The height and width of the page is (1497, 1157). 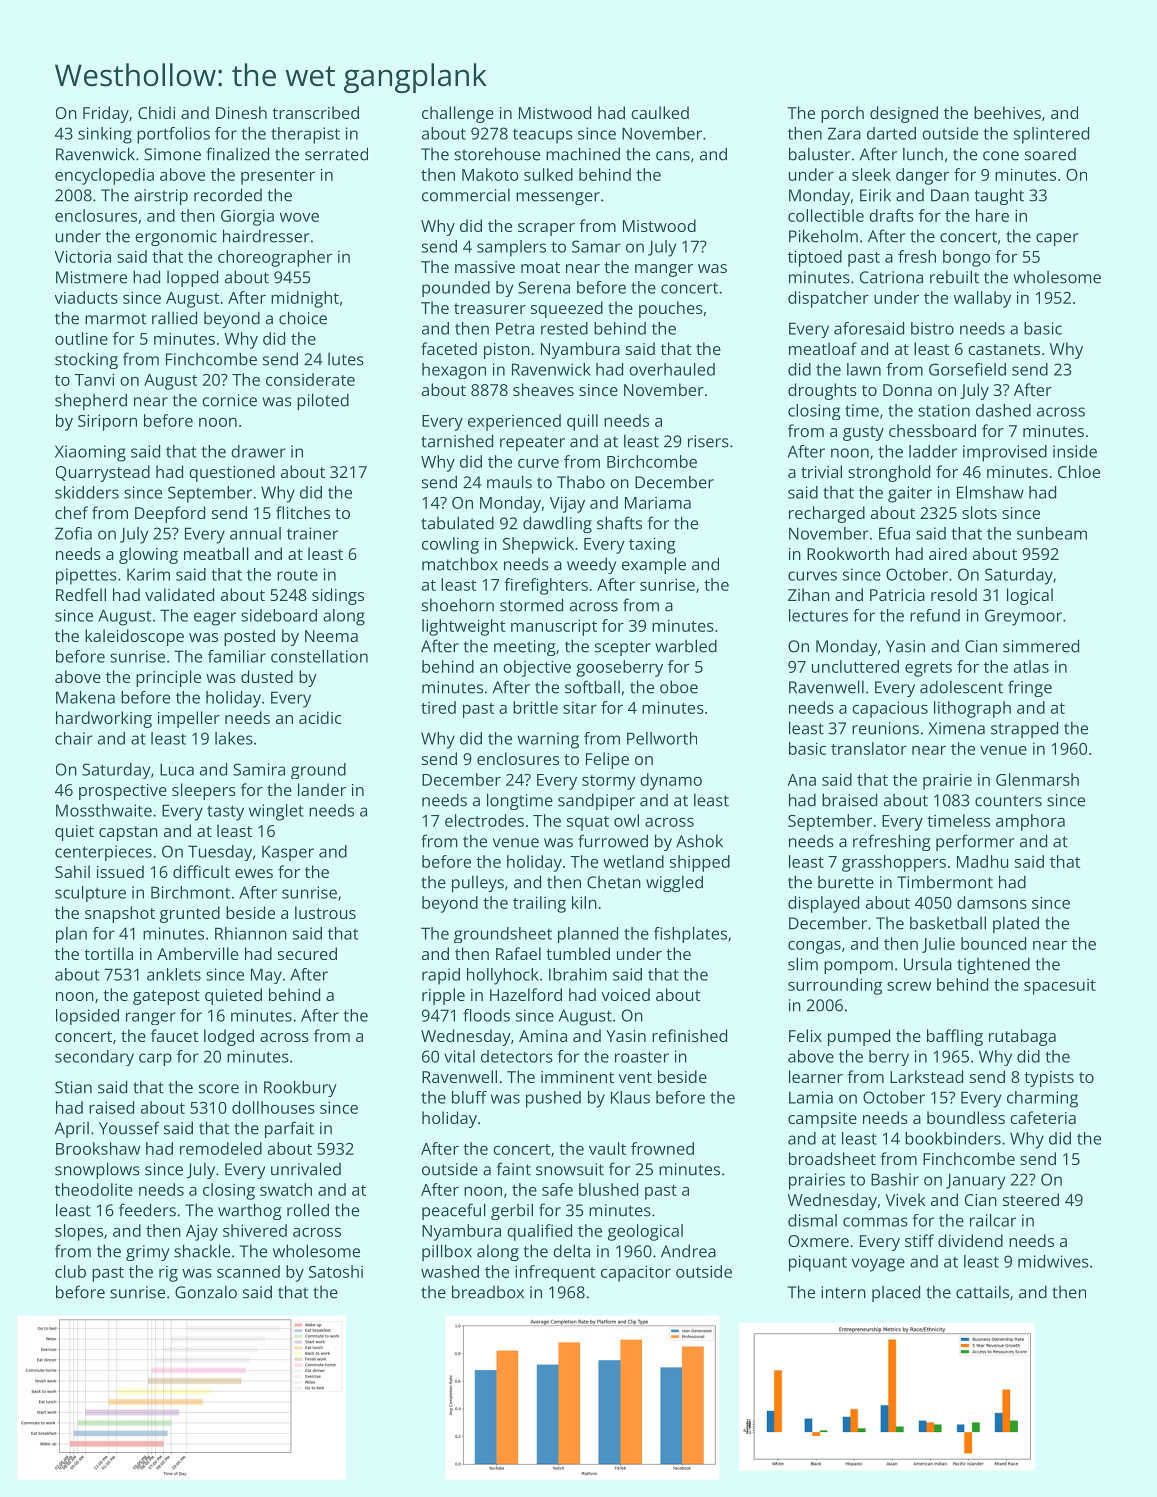 What do you see at coordinates (156, 112) in the page?
I see `Chidi` at bounding box center [156, 112].
